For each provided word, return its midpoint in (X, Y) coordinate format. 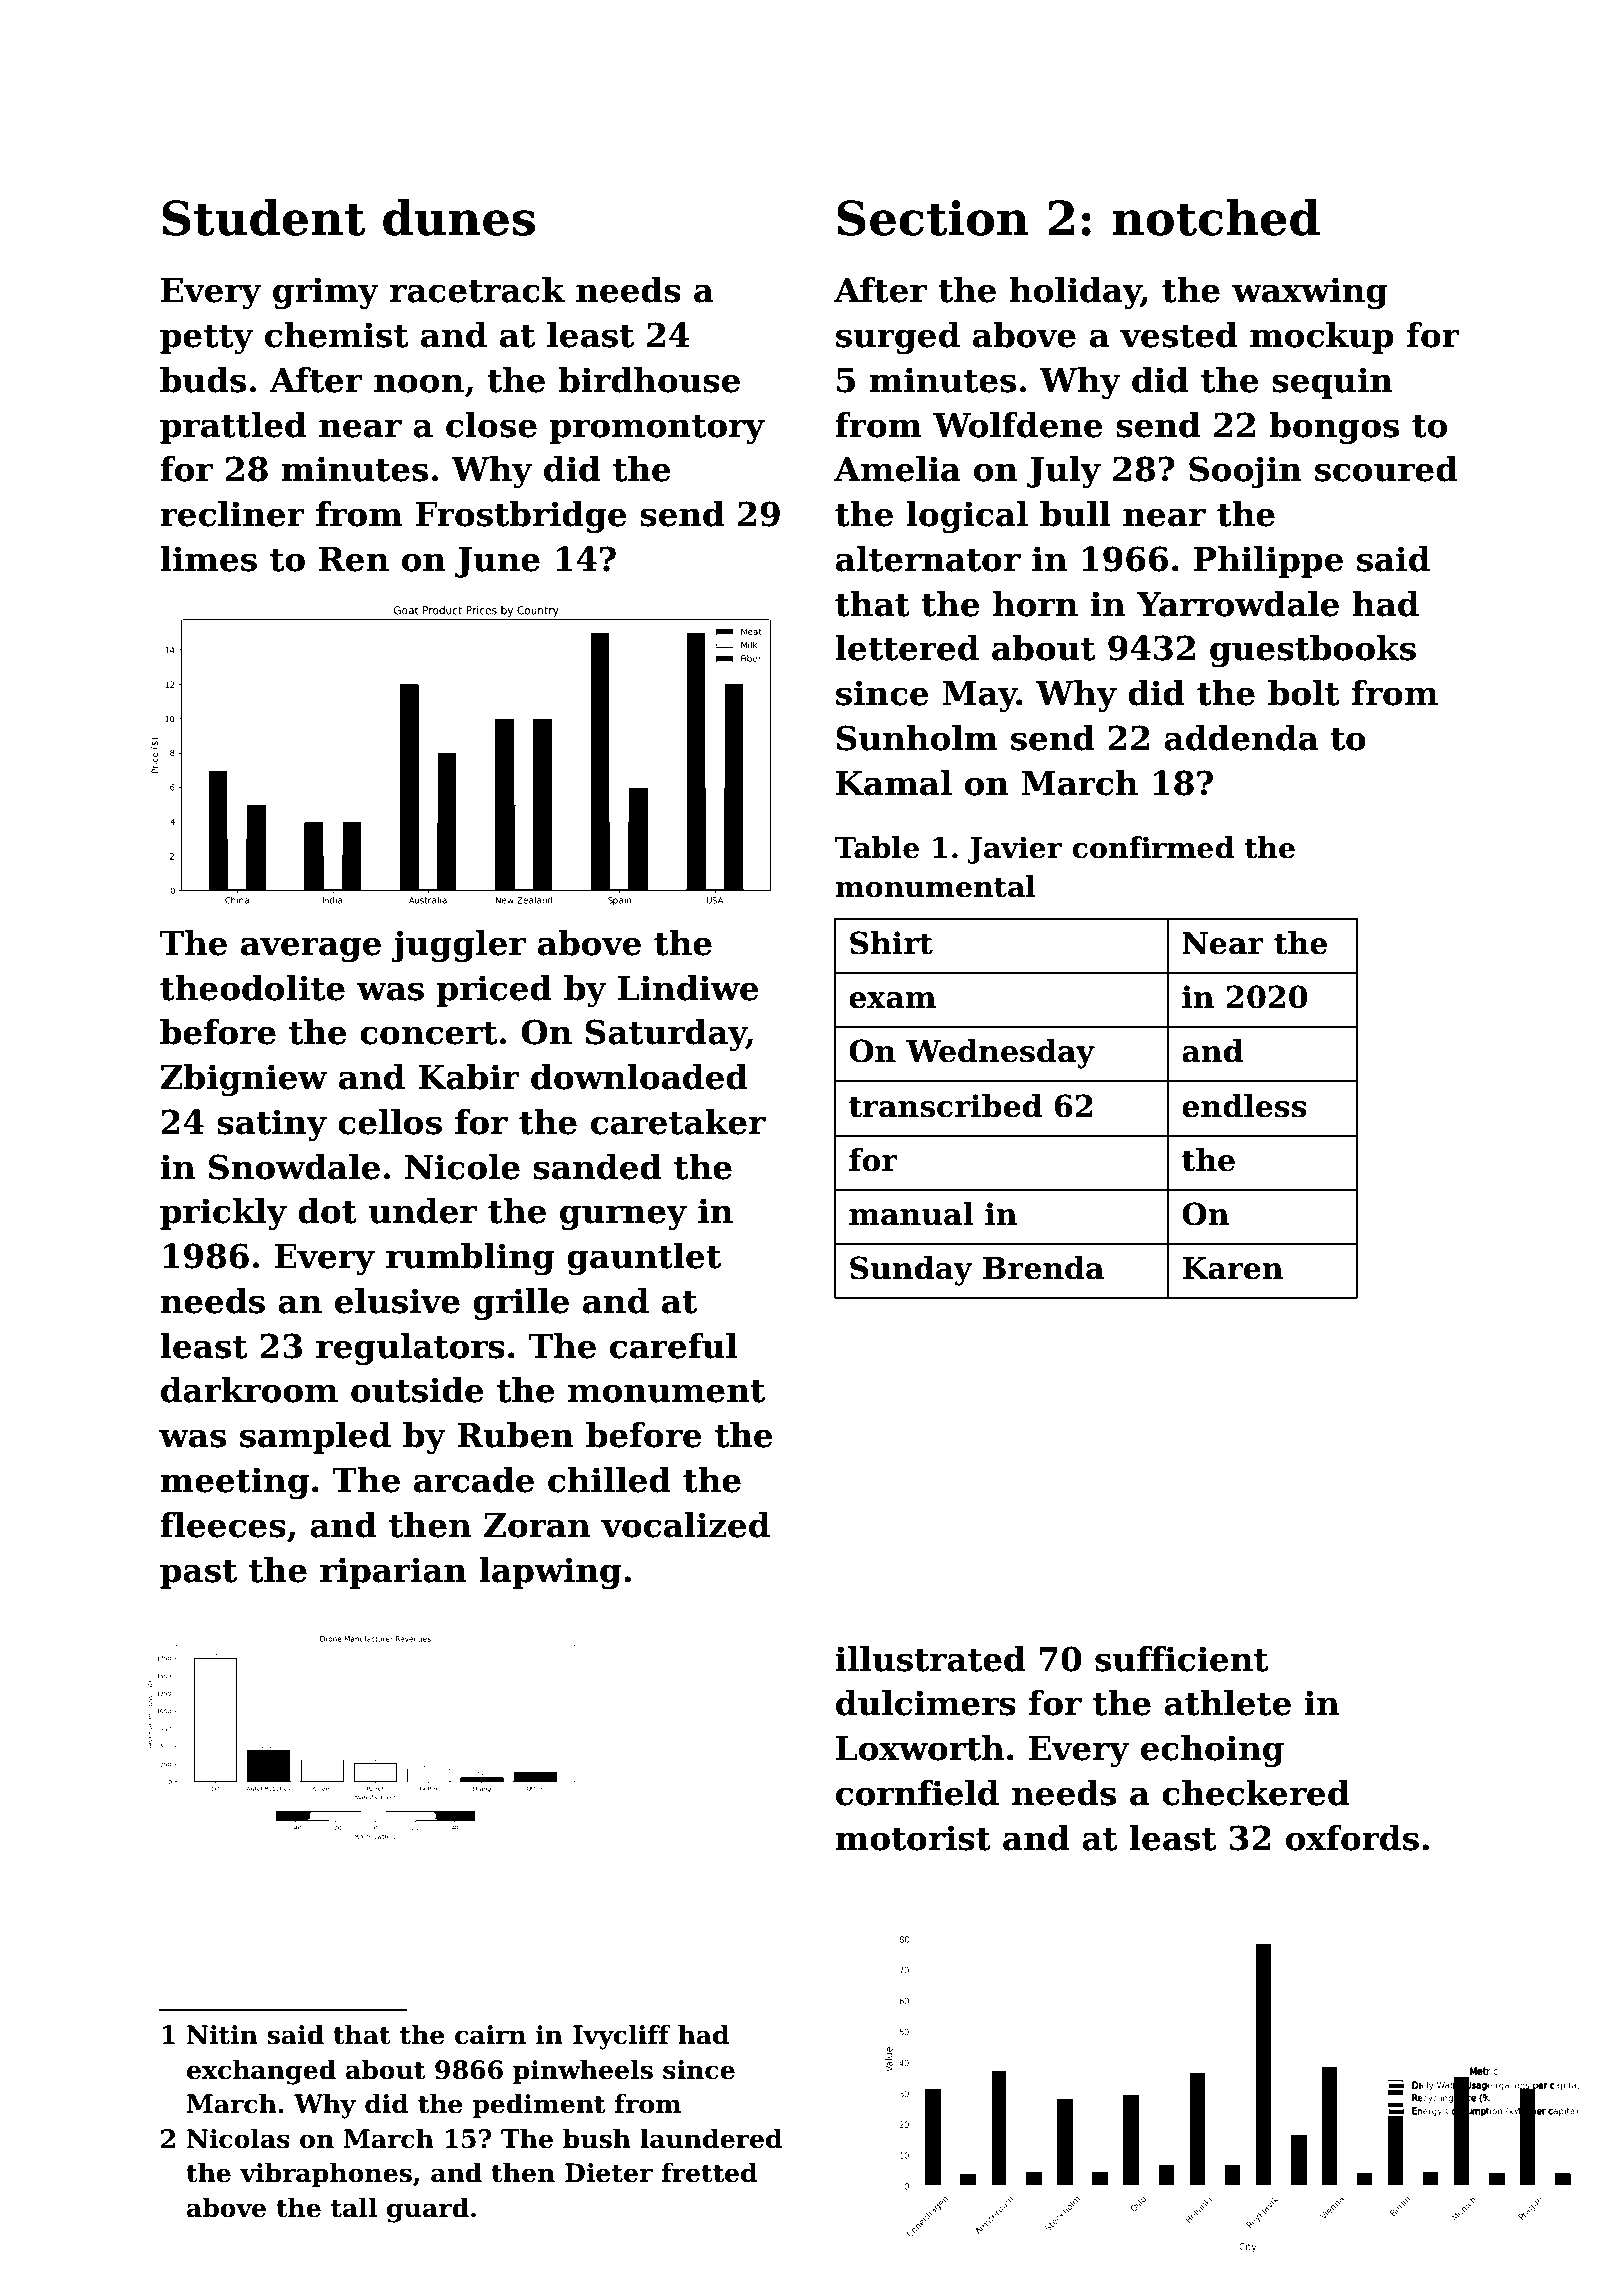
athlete (1227, 1703)
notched (1216, 217)
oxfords (1352, 1838)
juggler (458, 946)
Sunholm (917, 738)
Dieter (609, 2173)
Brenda (1043, 1268)
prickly (223, 1214)
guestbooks (1313, 651)
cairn (490, 2035)
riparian (393, 1573)
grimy (326, 293)
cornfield (917, 1793)
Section (933, 218)
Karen (1232, 1268)
